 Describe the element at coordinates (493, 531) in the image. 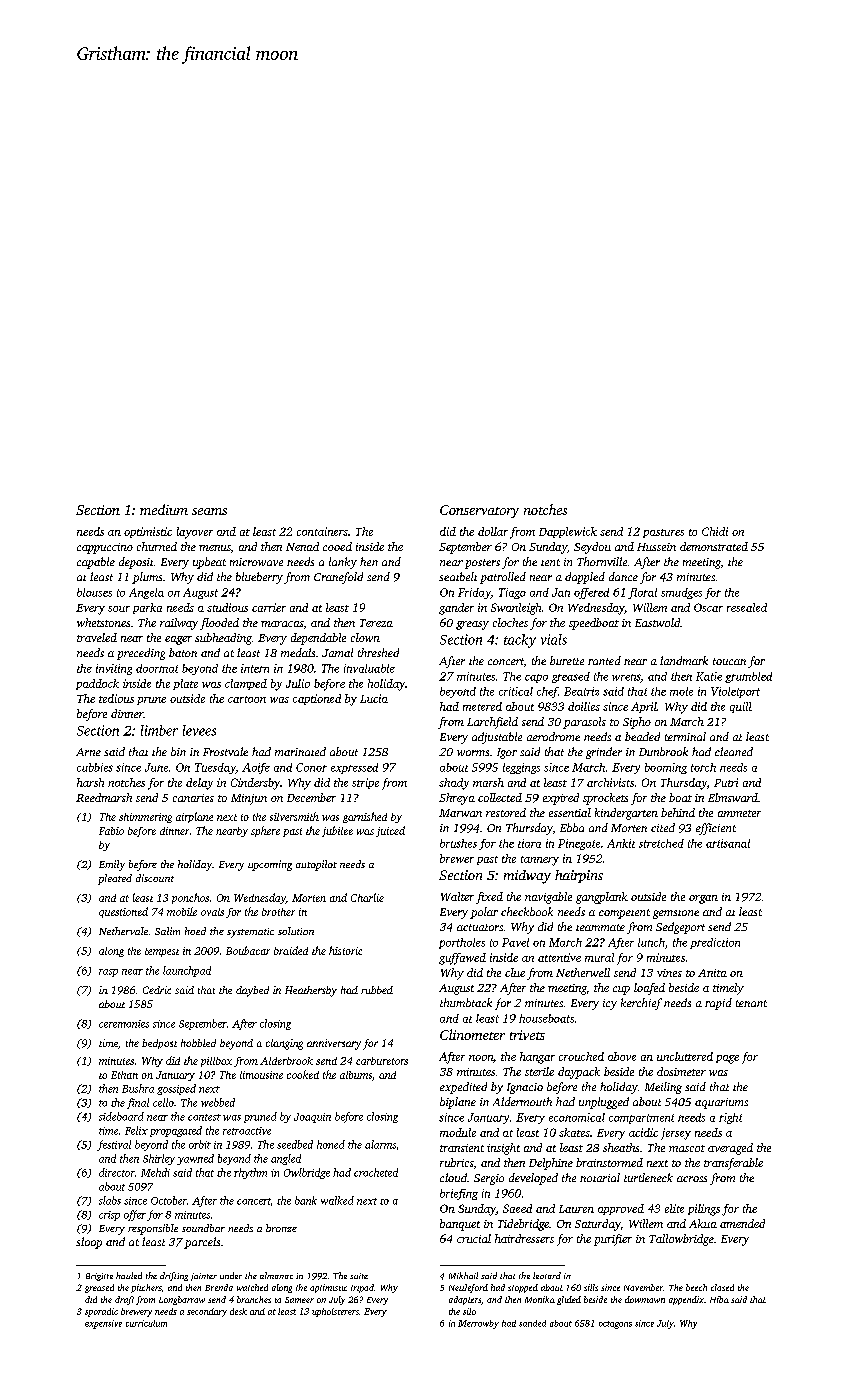

I see `dollar` at that location.
